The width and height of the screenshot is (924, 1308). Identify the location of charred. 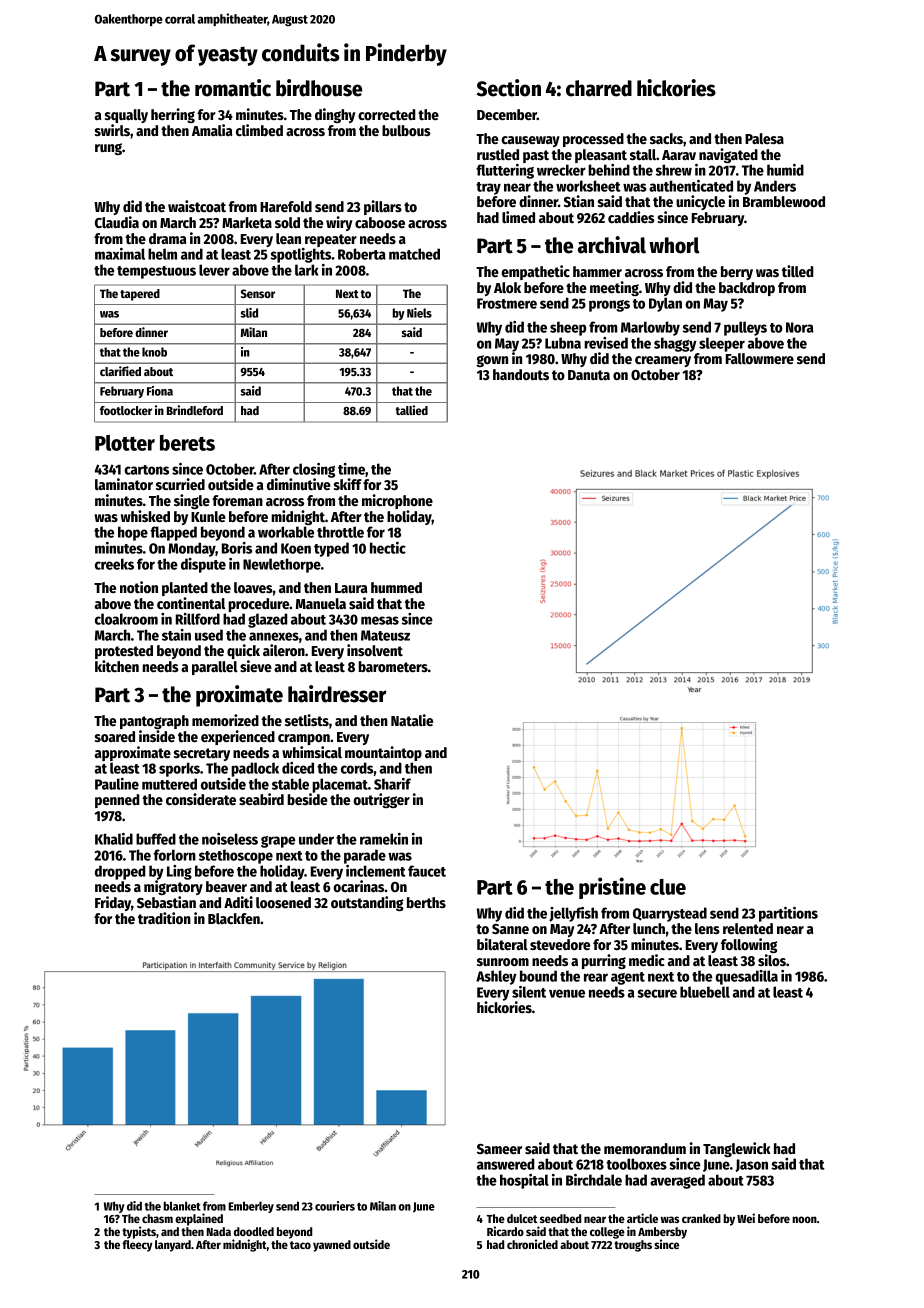
(599, 88).
